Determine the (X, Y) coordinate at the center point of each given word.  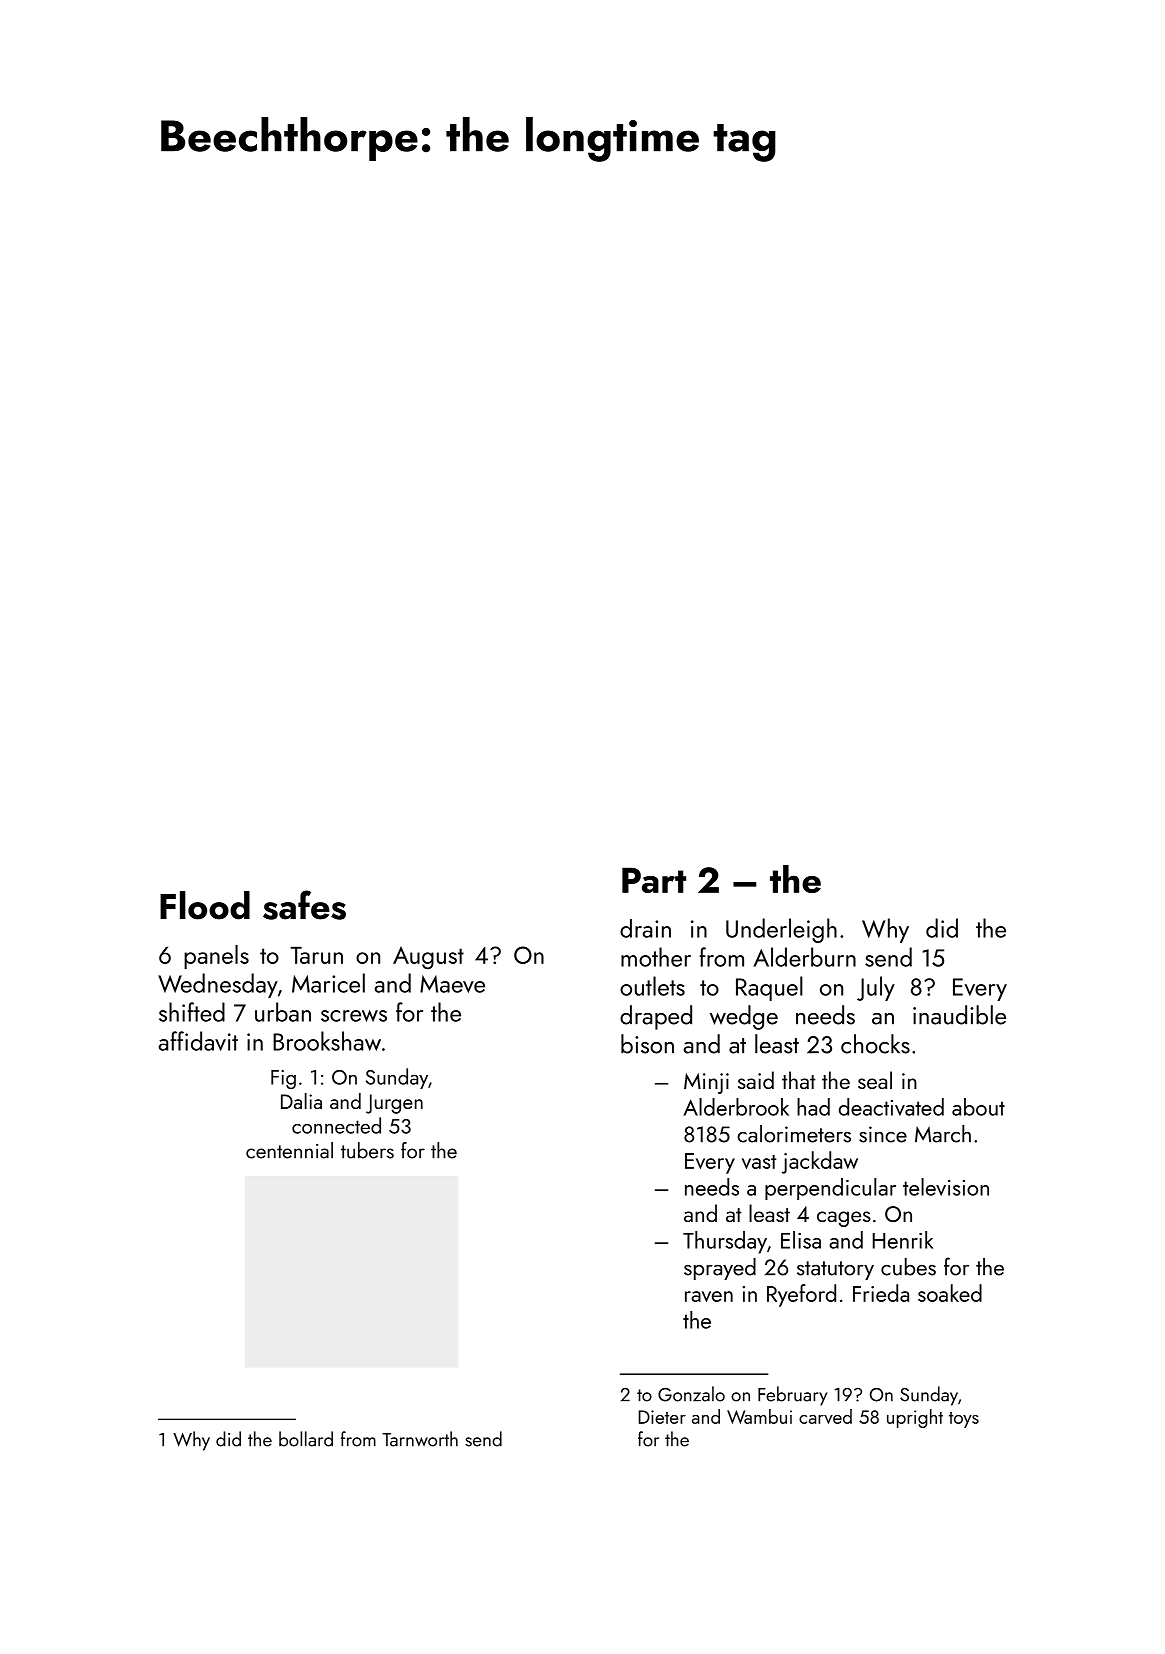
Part (654, 880)
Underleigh (781, 930)
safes (304, 905)
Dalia (301, 1101)
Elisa (801, 1240)
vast (759, 1162)
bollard (306, 1439)
